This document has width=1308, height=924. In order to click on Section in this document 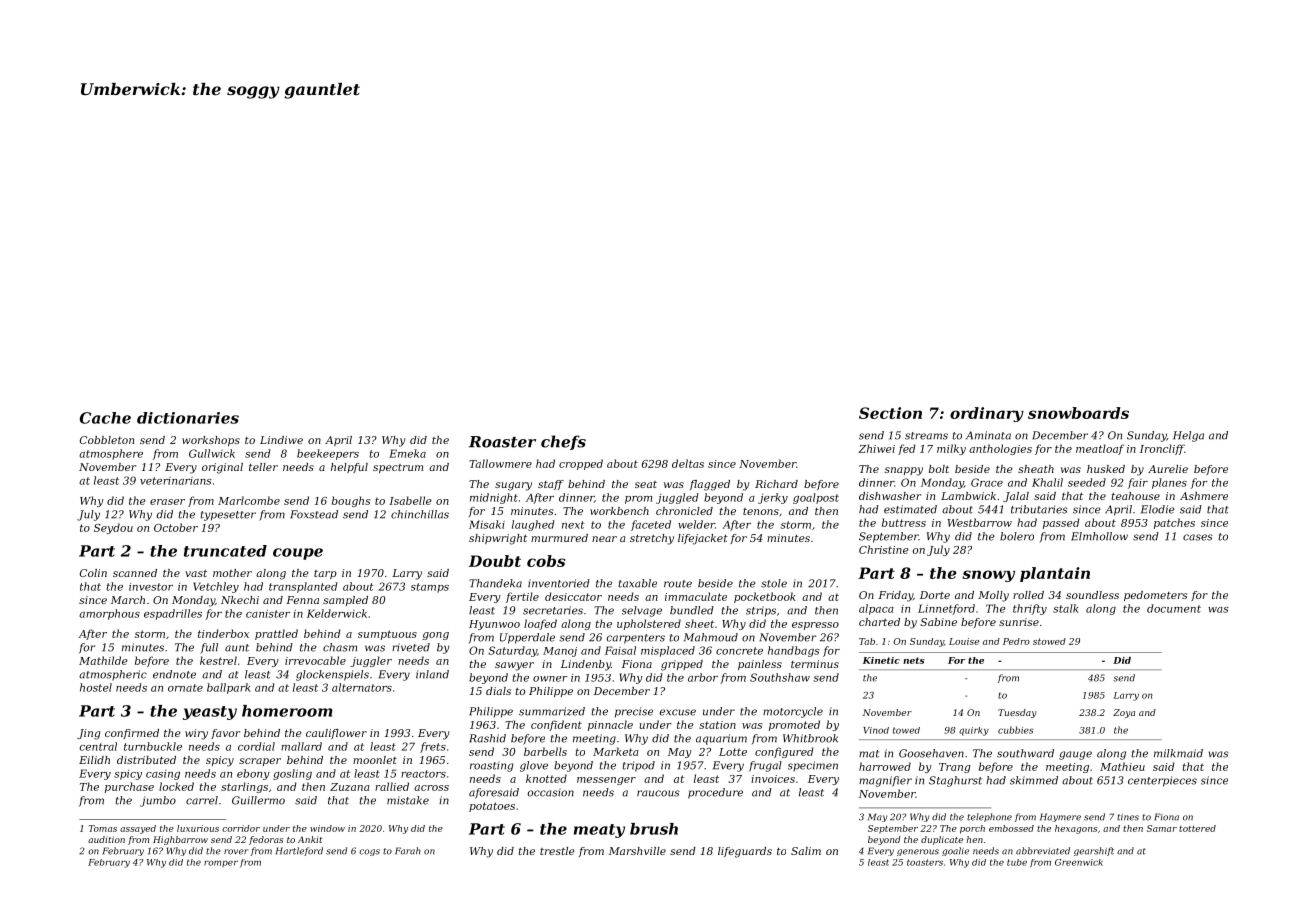, I will do `click(890, 413)`.
